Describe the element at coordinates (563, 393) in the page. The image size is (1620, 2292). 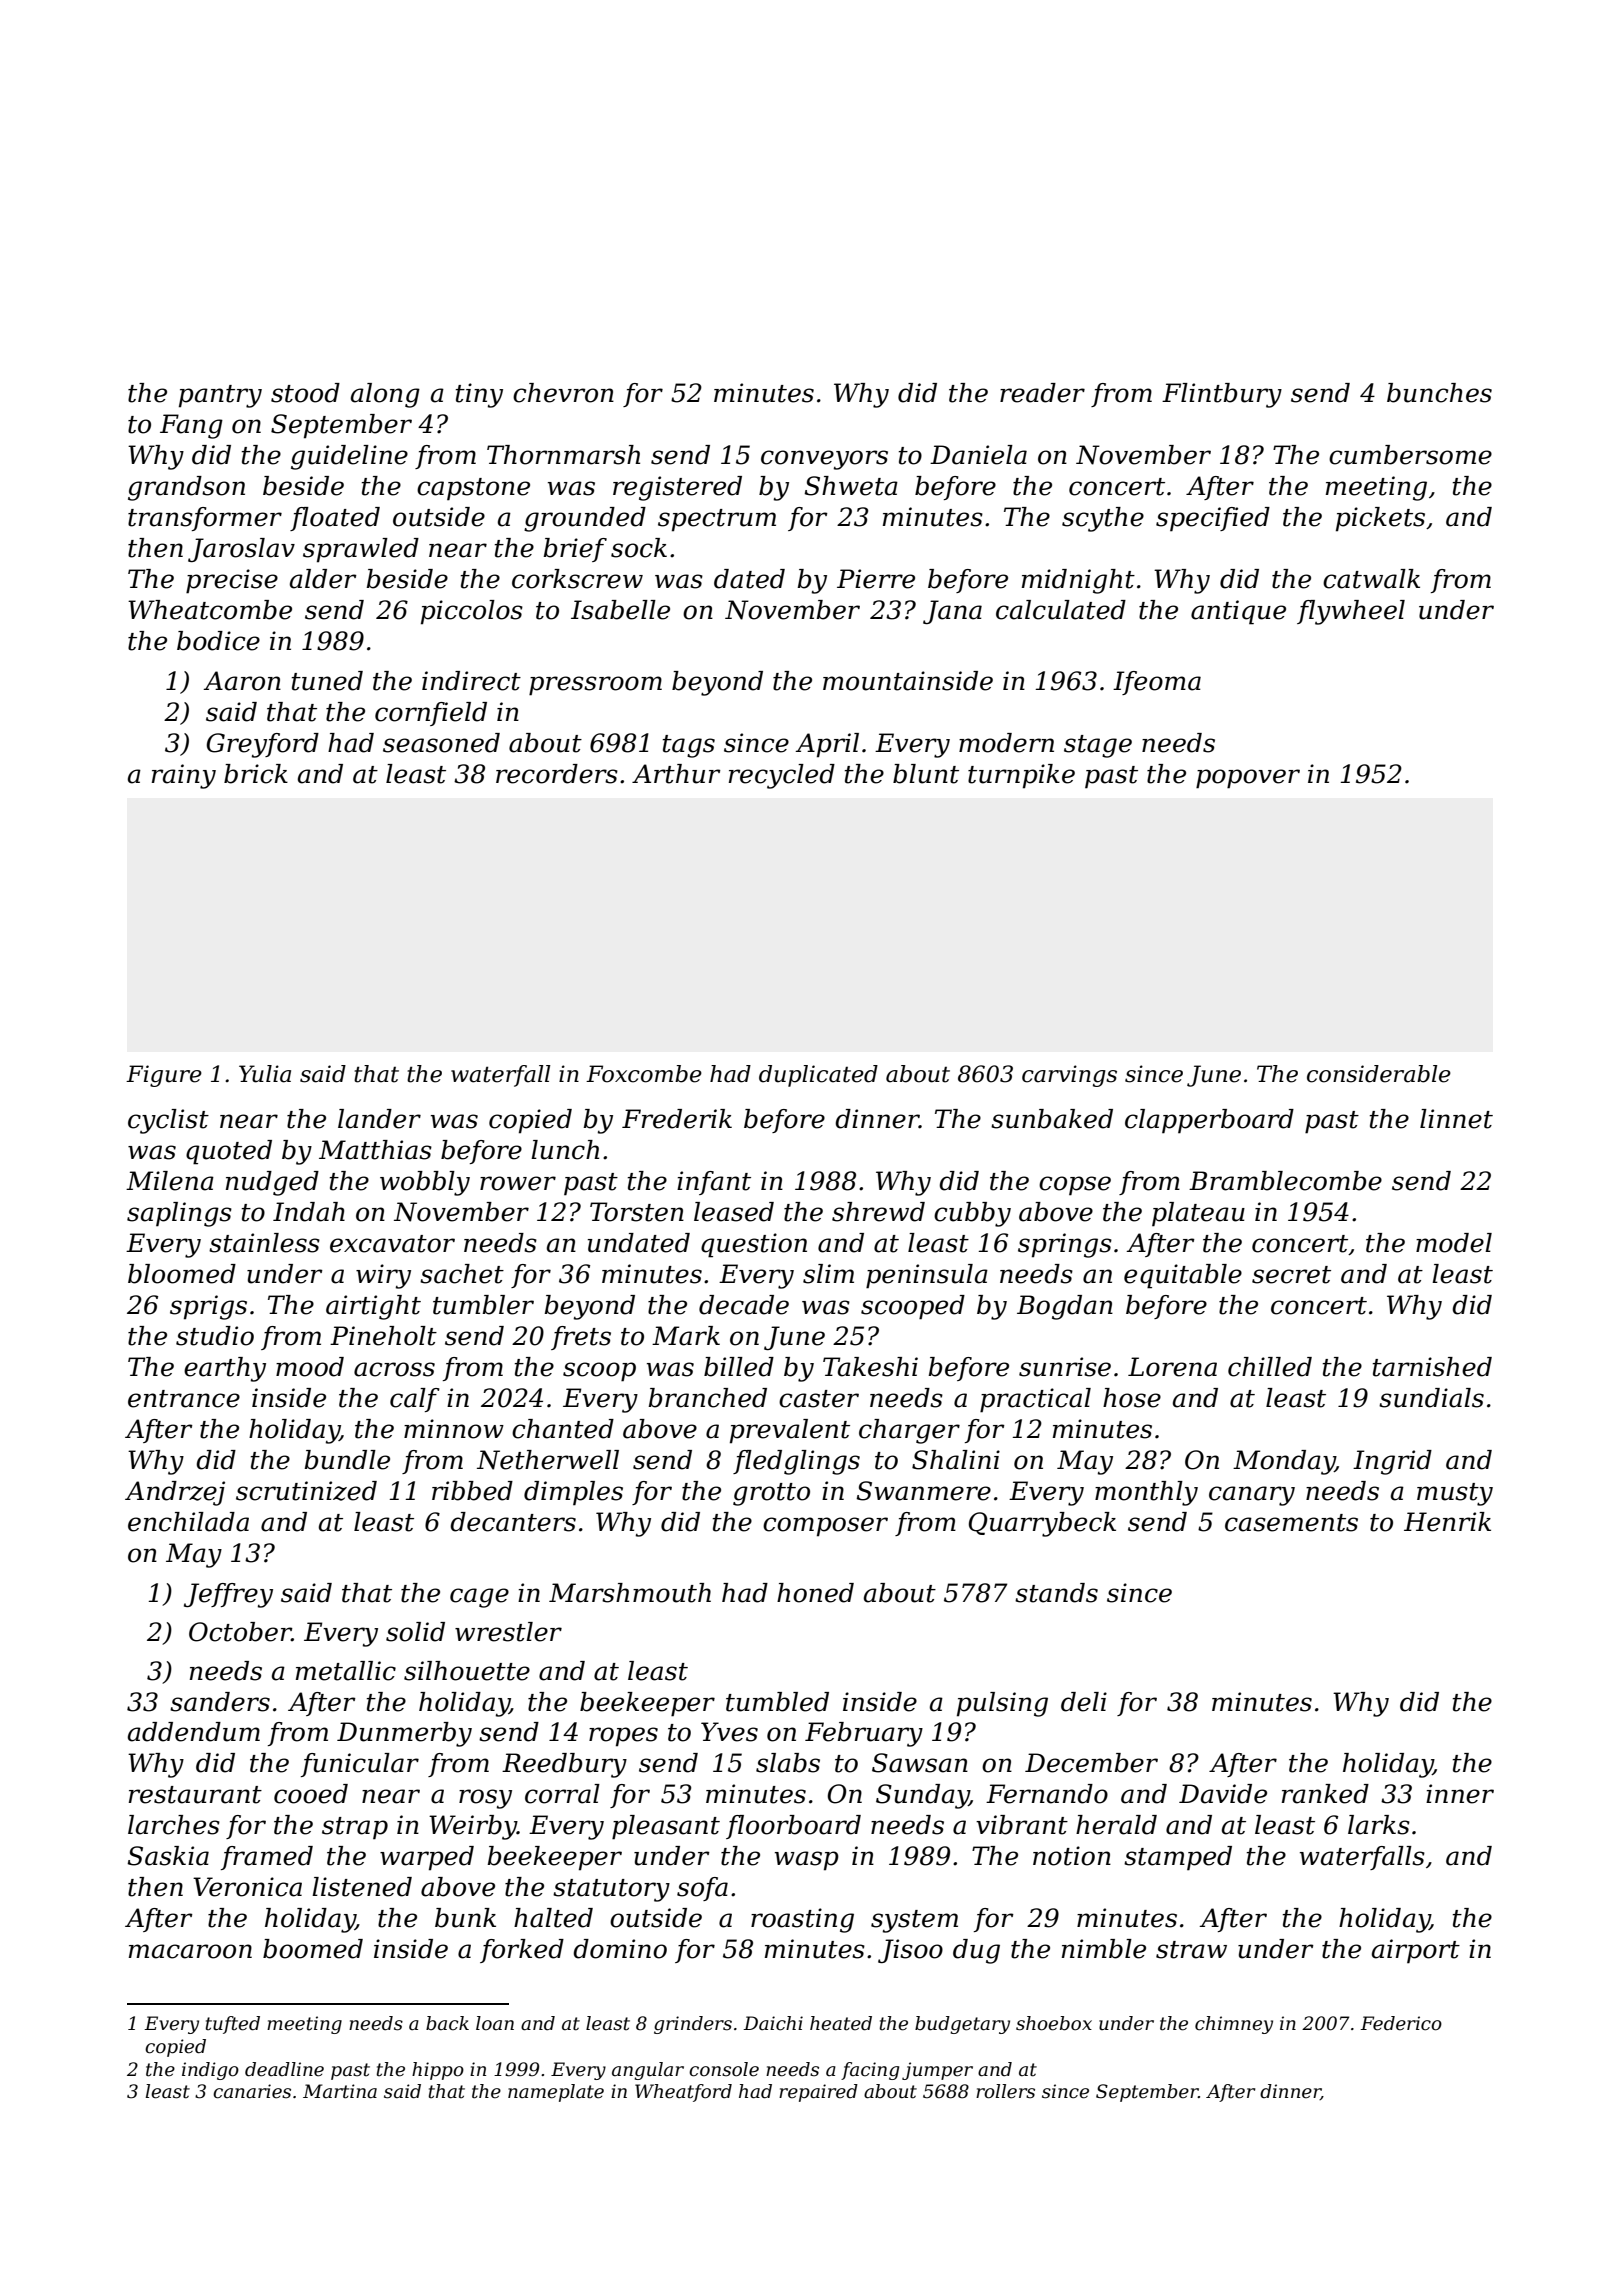
I see `chevron` at that location.
